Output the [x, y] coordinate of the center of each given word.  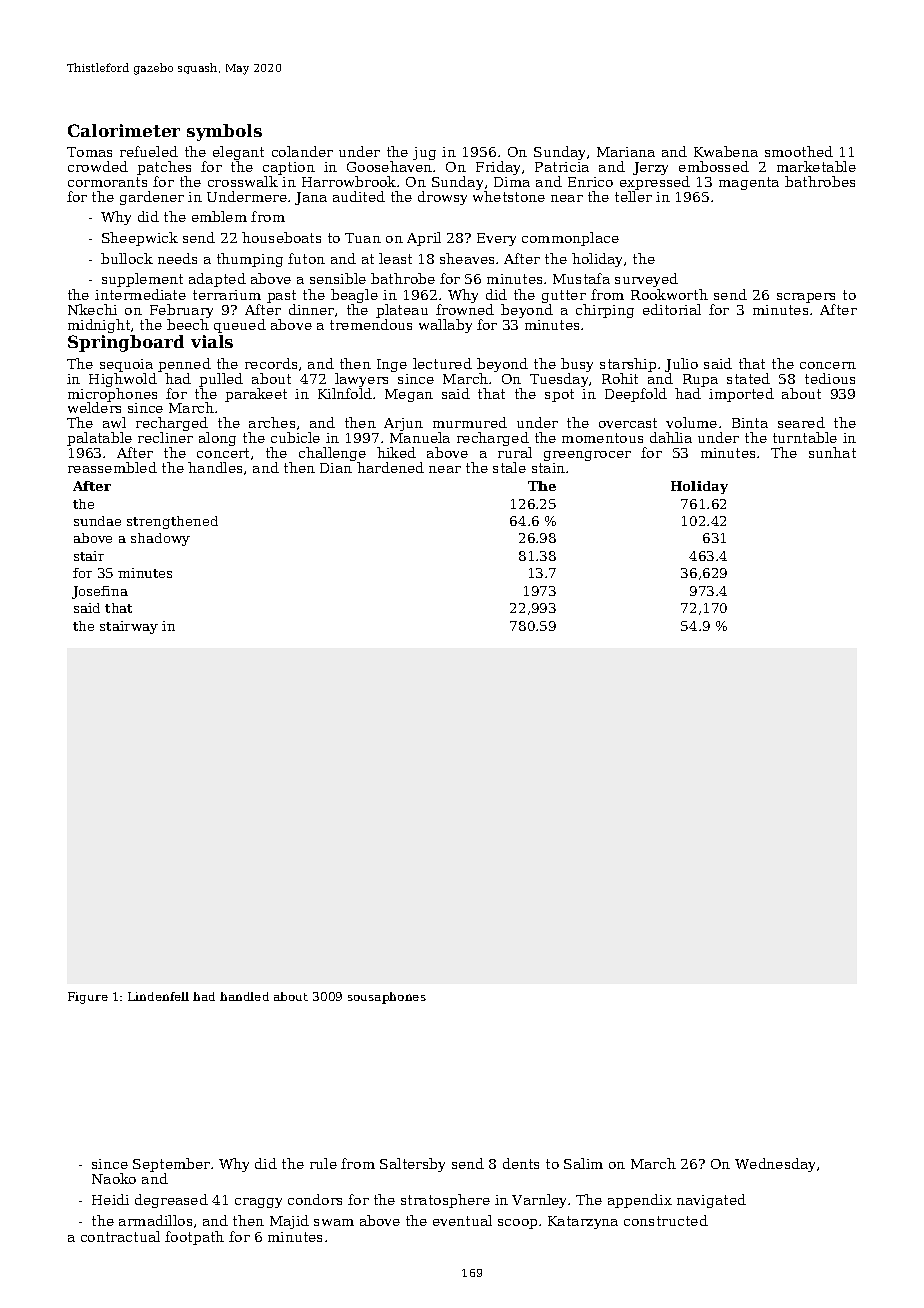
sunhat [832, 452]
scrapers [806, 298]
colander [302, 151]
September [171, 1166]
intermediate [140, 294]
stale [509, 467]
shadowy [160, 539]
